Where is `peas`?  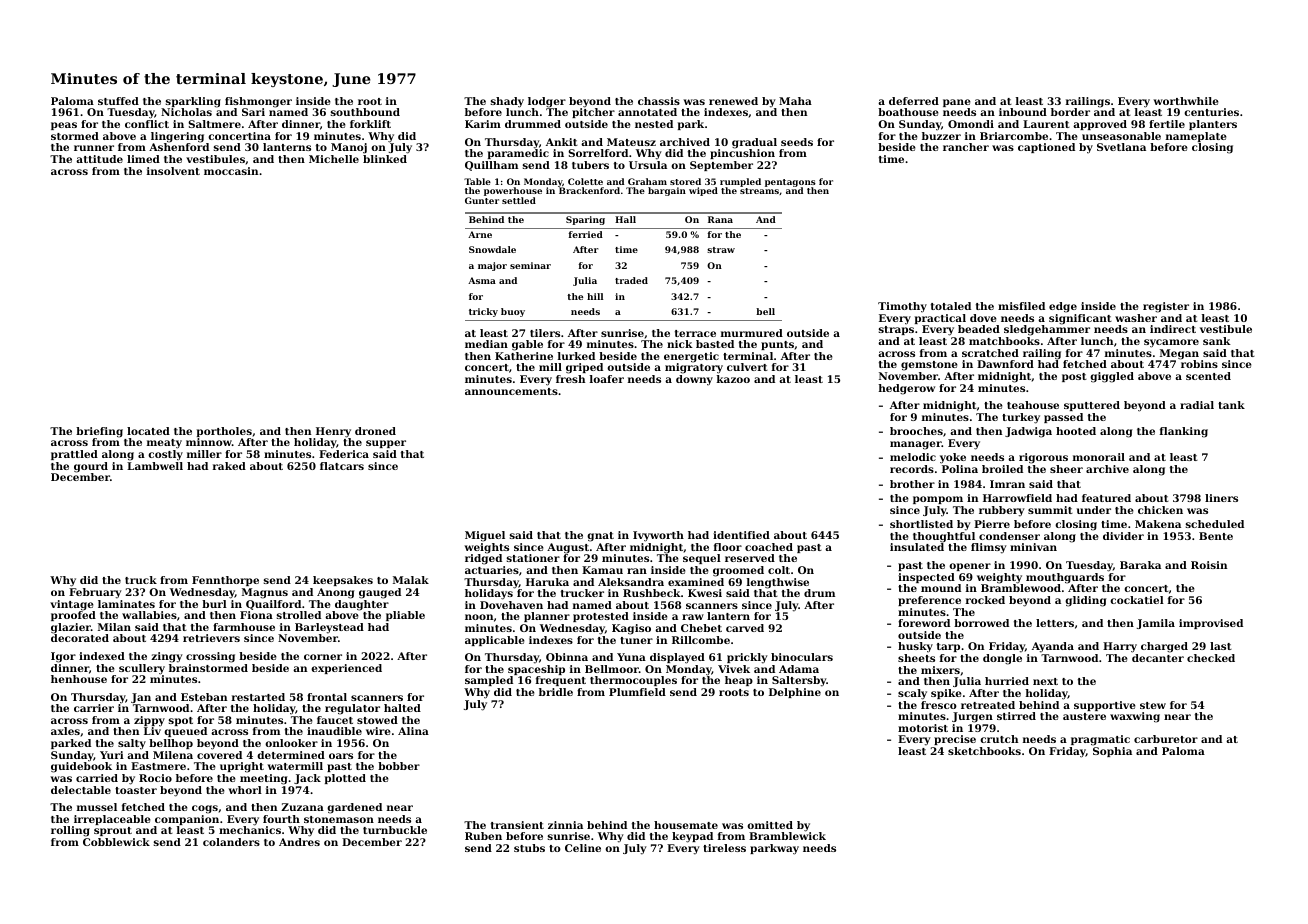
peas is located at coordinates (64, 126).
